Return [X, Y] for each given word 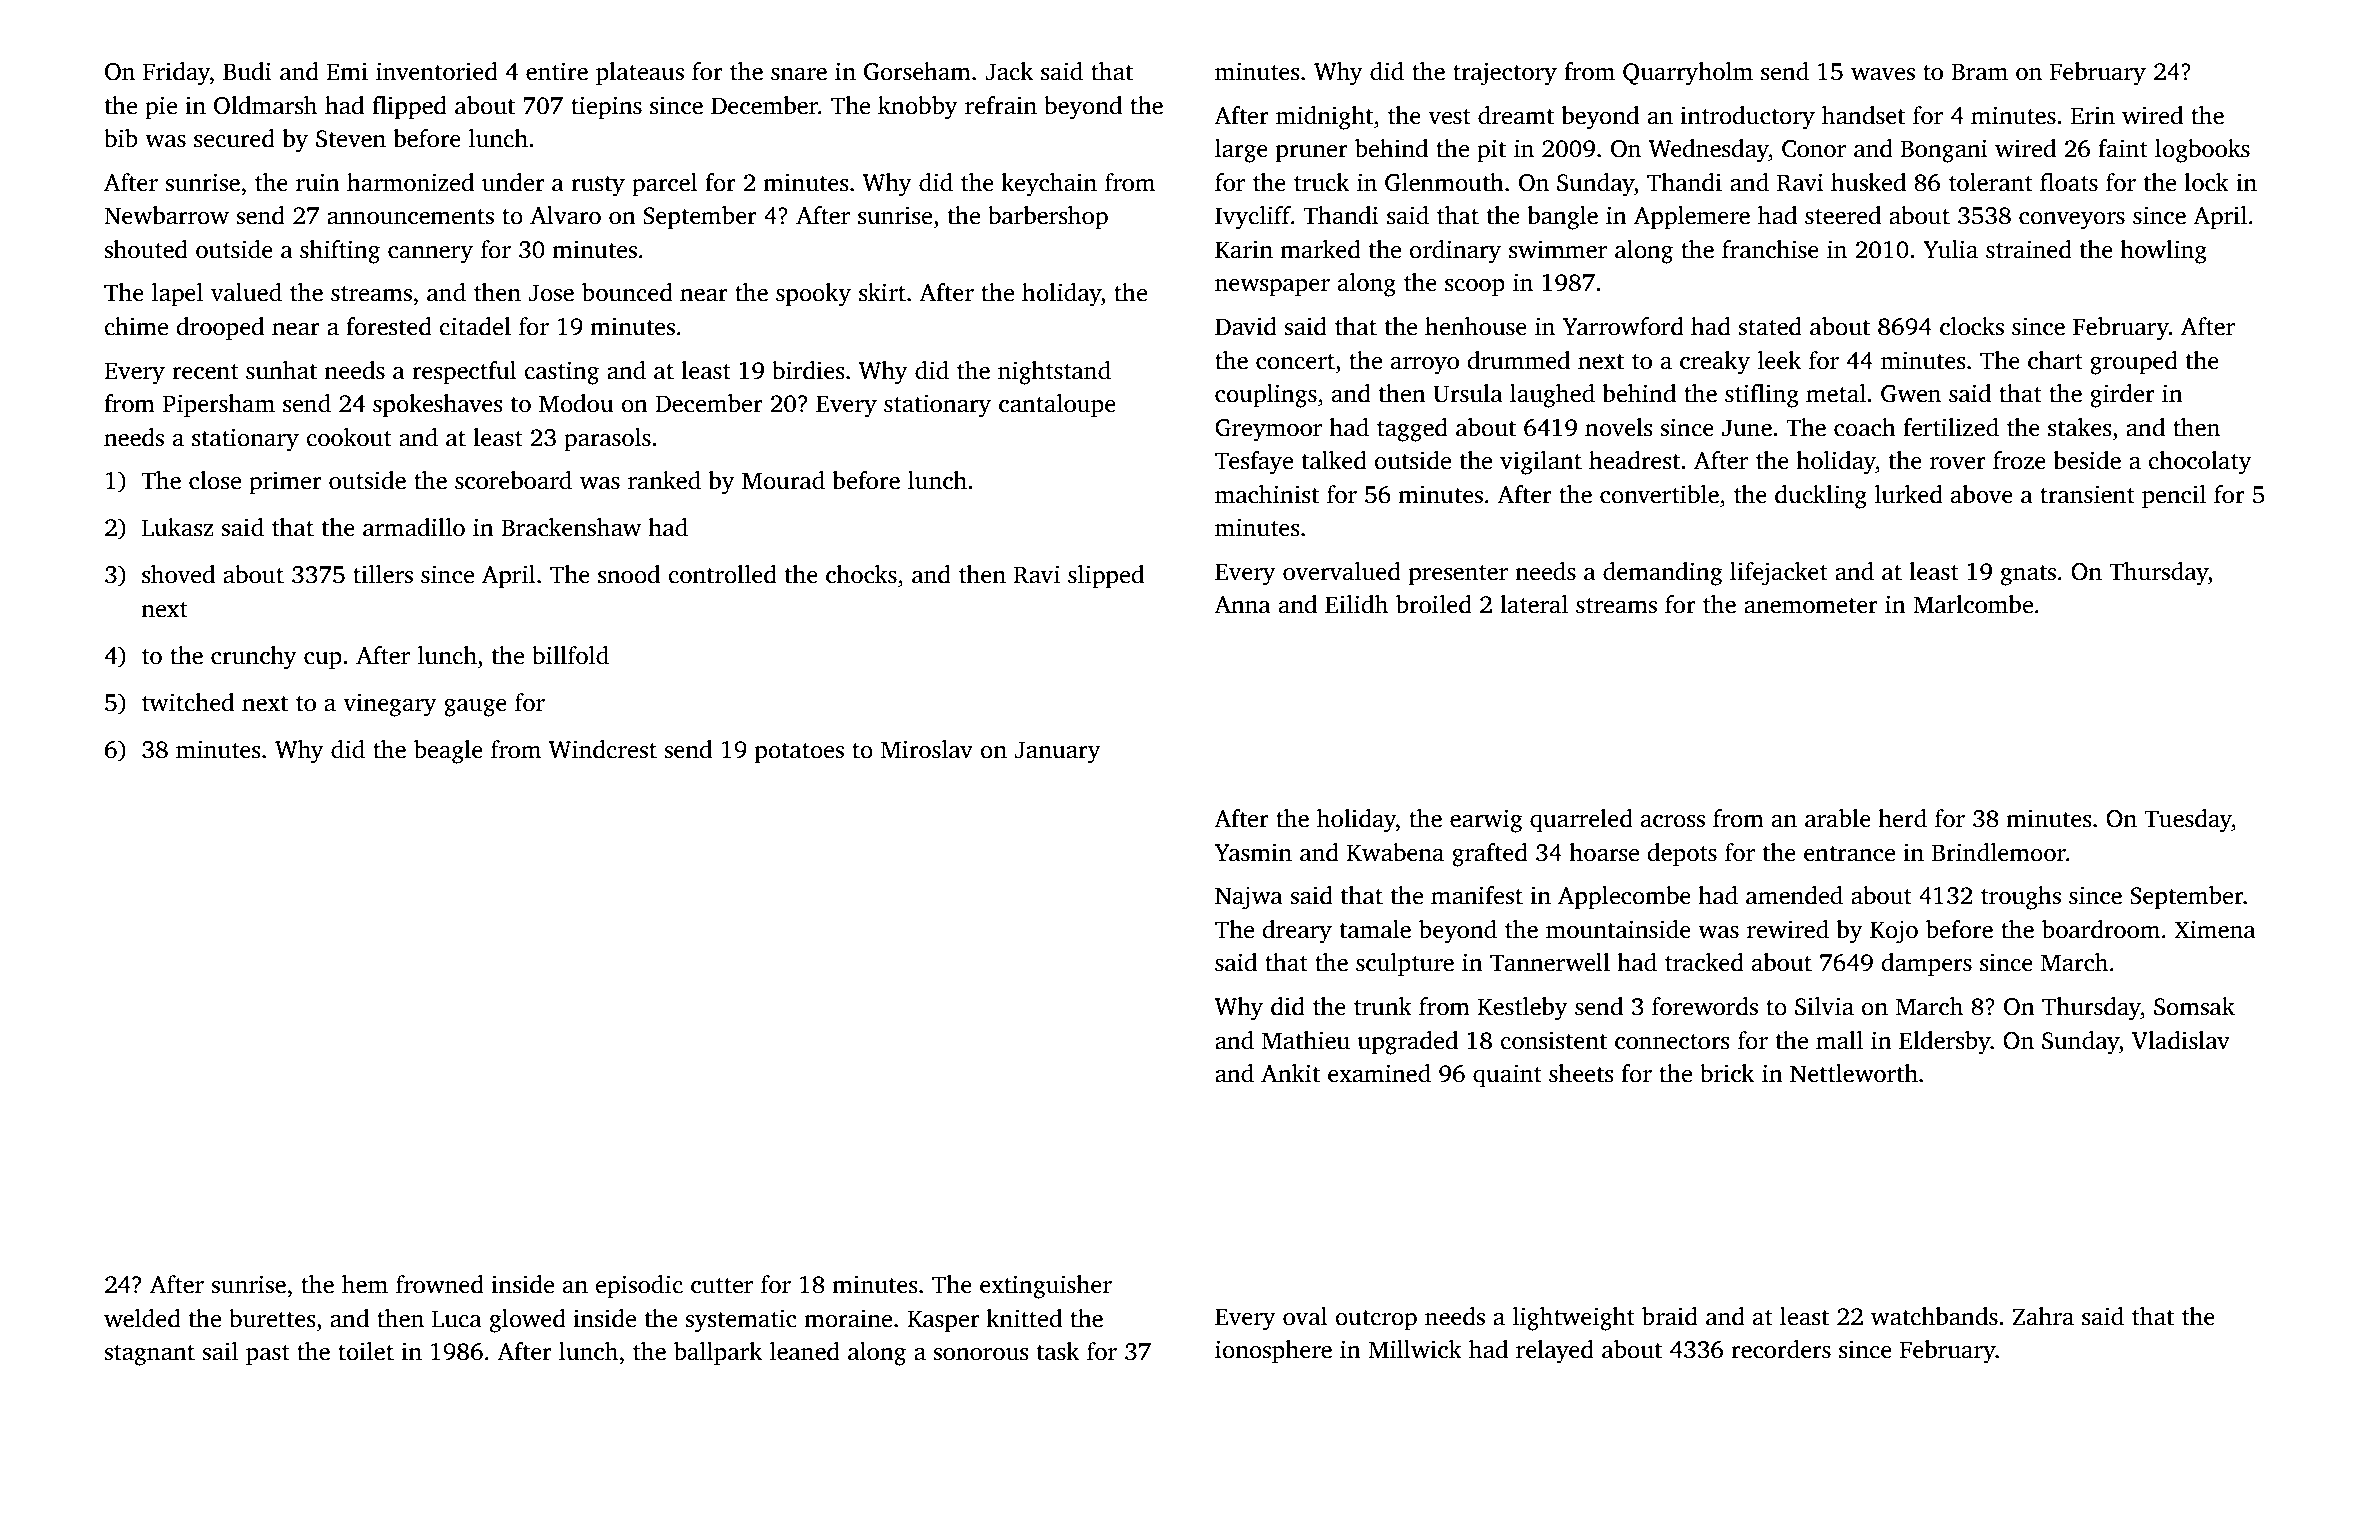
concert [1295, 362]
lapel [177, 295]
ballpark [718, 1354]
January [1057, 752]
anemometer [1811, 606]
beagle [448, 752]
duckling [1821, 497]
